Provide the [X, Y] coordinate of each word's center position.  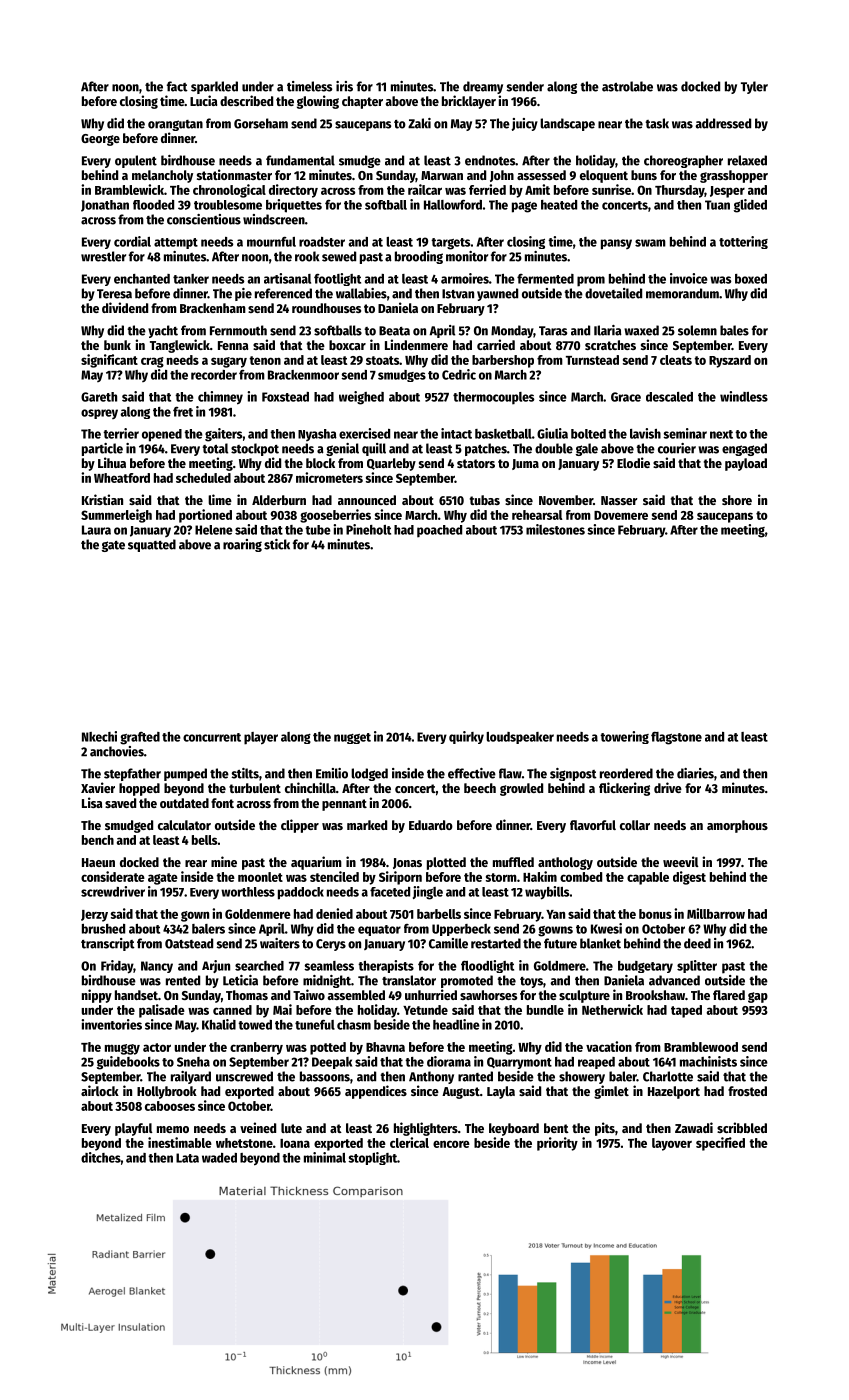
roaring [242, 545]
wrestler [103, 256]
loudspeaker [520, 738]
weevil [681, 861]
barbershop [503, 361]
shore [737, 500]
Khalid [219, 1024]
